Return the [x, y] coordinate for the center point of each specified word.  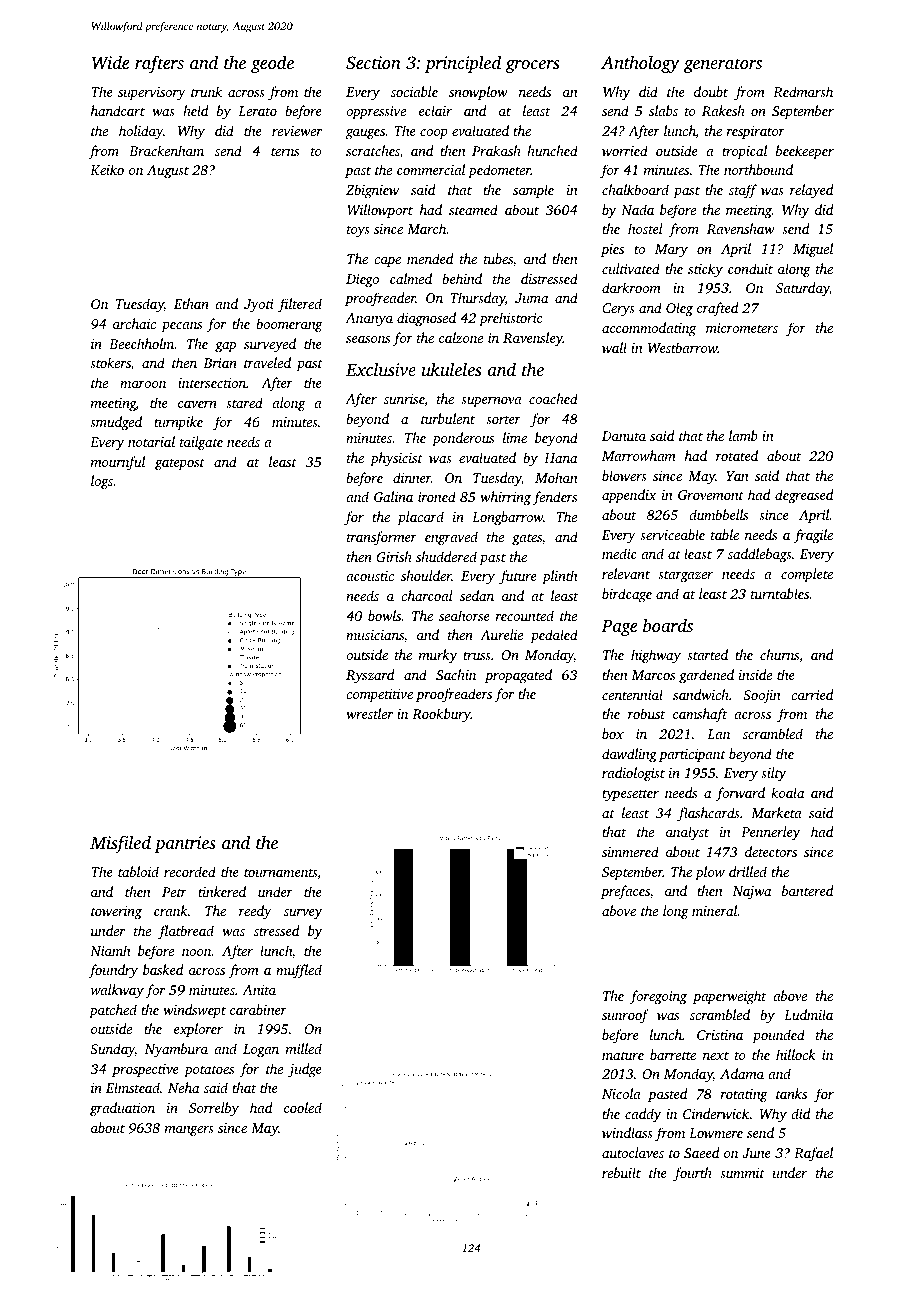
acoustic [370, 576]
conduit [750, 268]
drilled [748, 871]
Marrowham [639, 455]
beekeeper [805, 152]
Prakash [496, 150]
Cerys [618, 309]
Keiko [107, 169]
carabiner [258, 1009]
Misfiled [120, 844]
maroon [143, 384]
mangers [189, 1131]
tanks [791, 1093]
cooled [303, 1107]
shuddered [446, 556]
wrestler [369, 713]
